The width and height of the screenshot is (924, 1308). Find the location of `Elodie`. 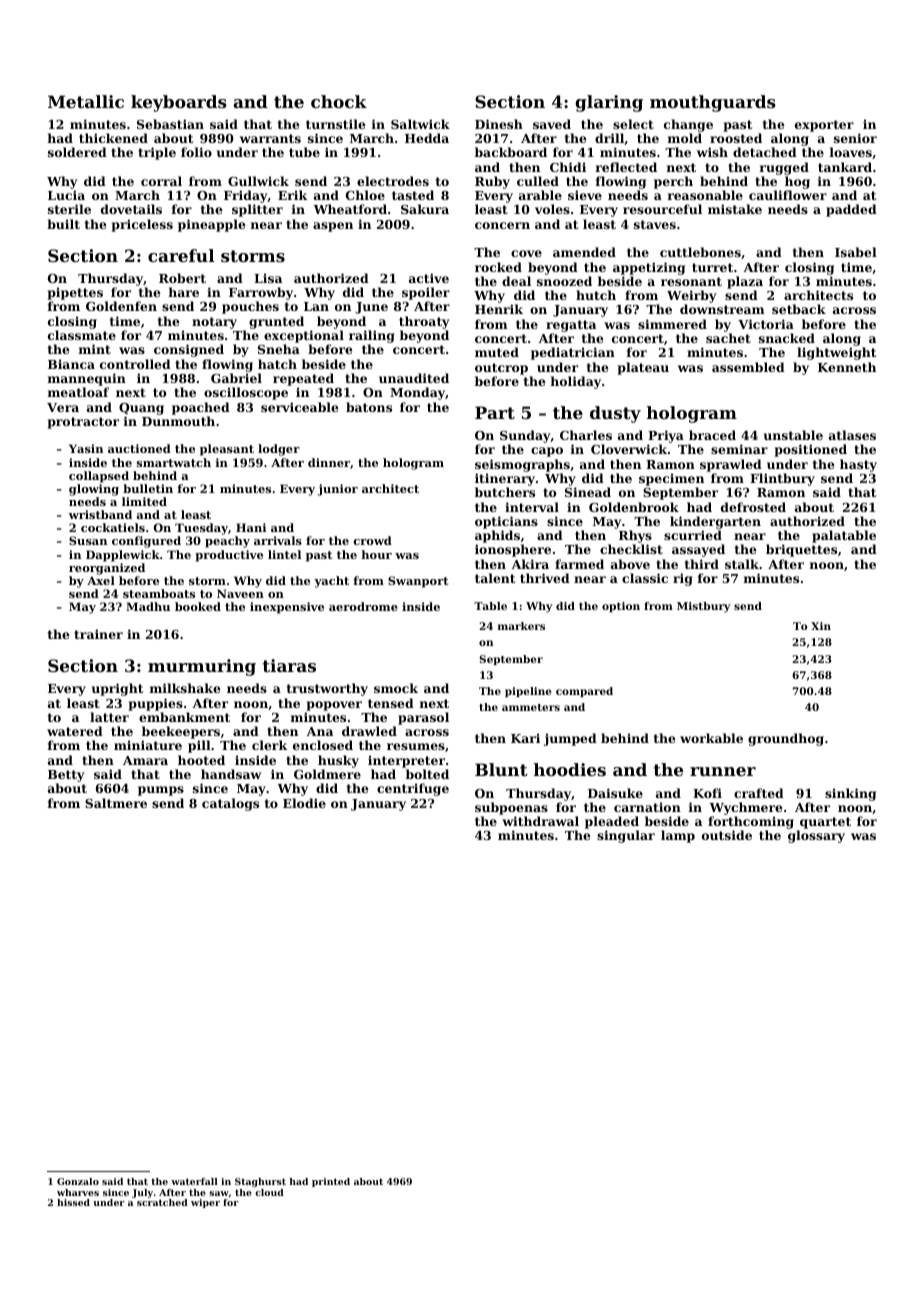

Elodie is located at coordinates (304, 803).
